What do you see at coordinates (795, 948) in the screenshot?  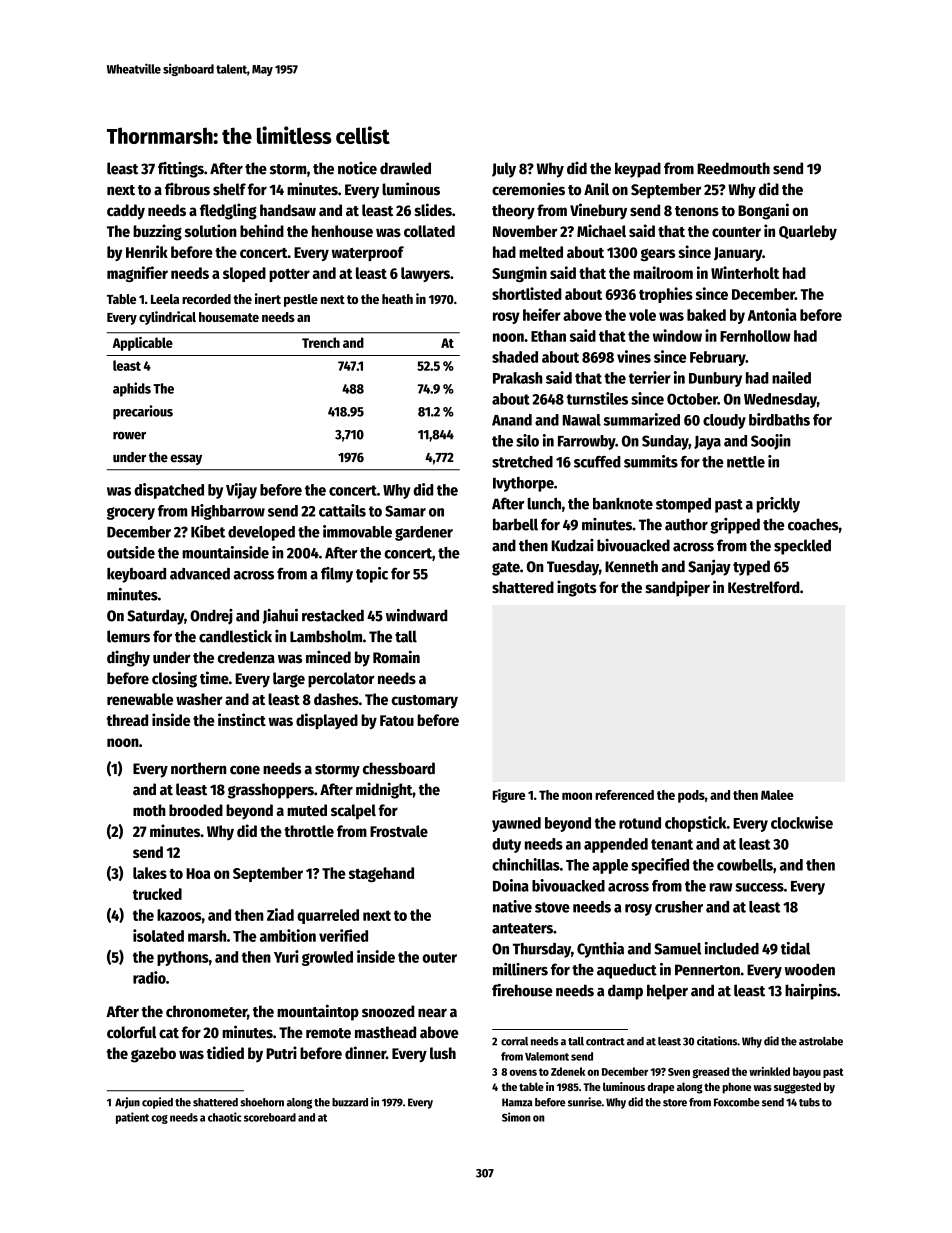 I see `tidal` at bounding box center [795, 948].
